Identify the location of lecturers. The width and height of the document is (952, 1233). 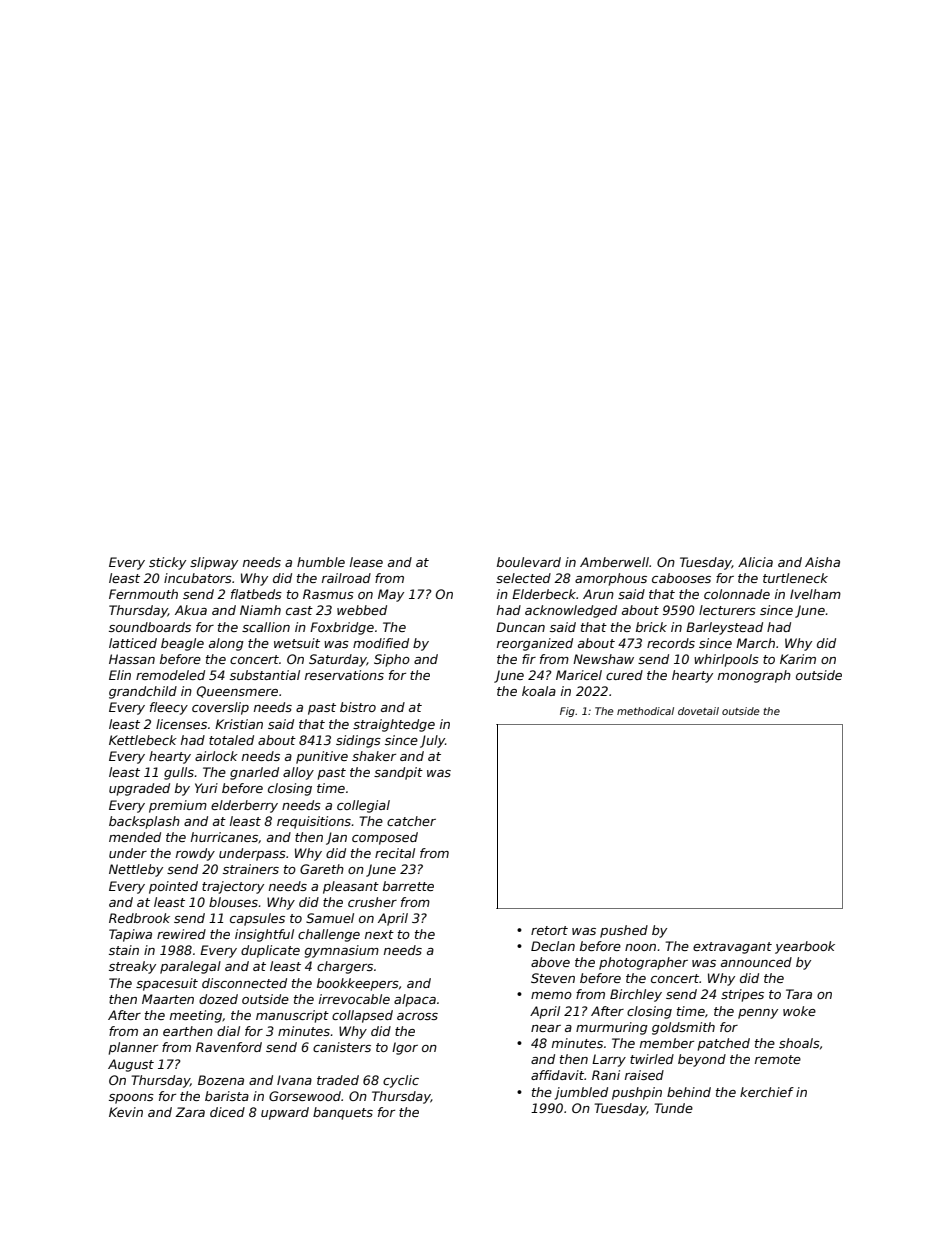
(727, 610).
